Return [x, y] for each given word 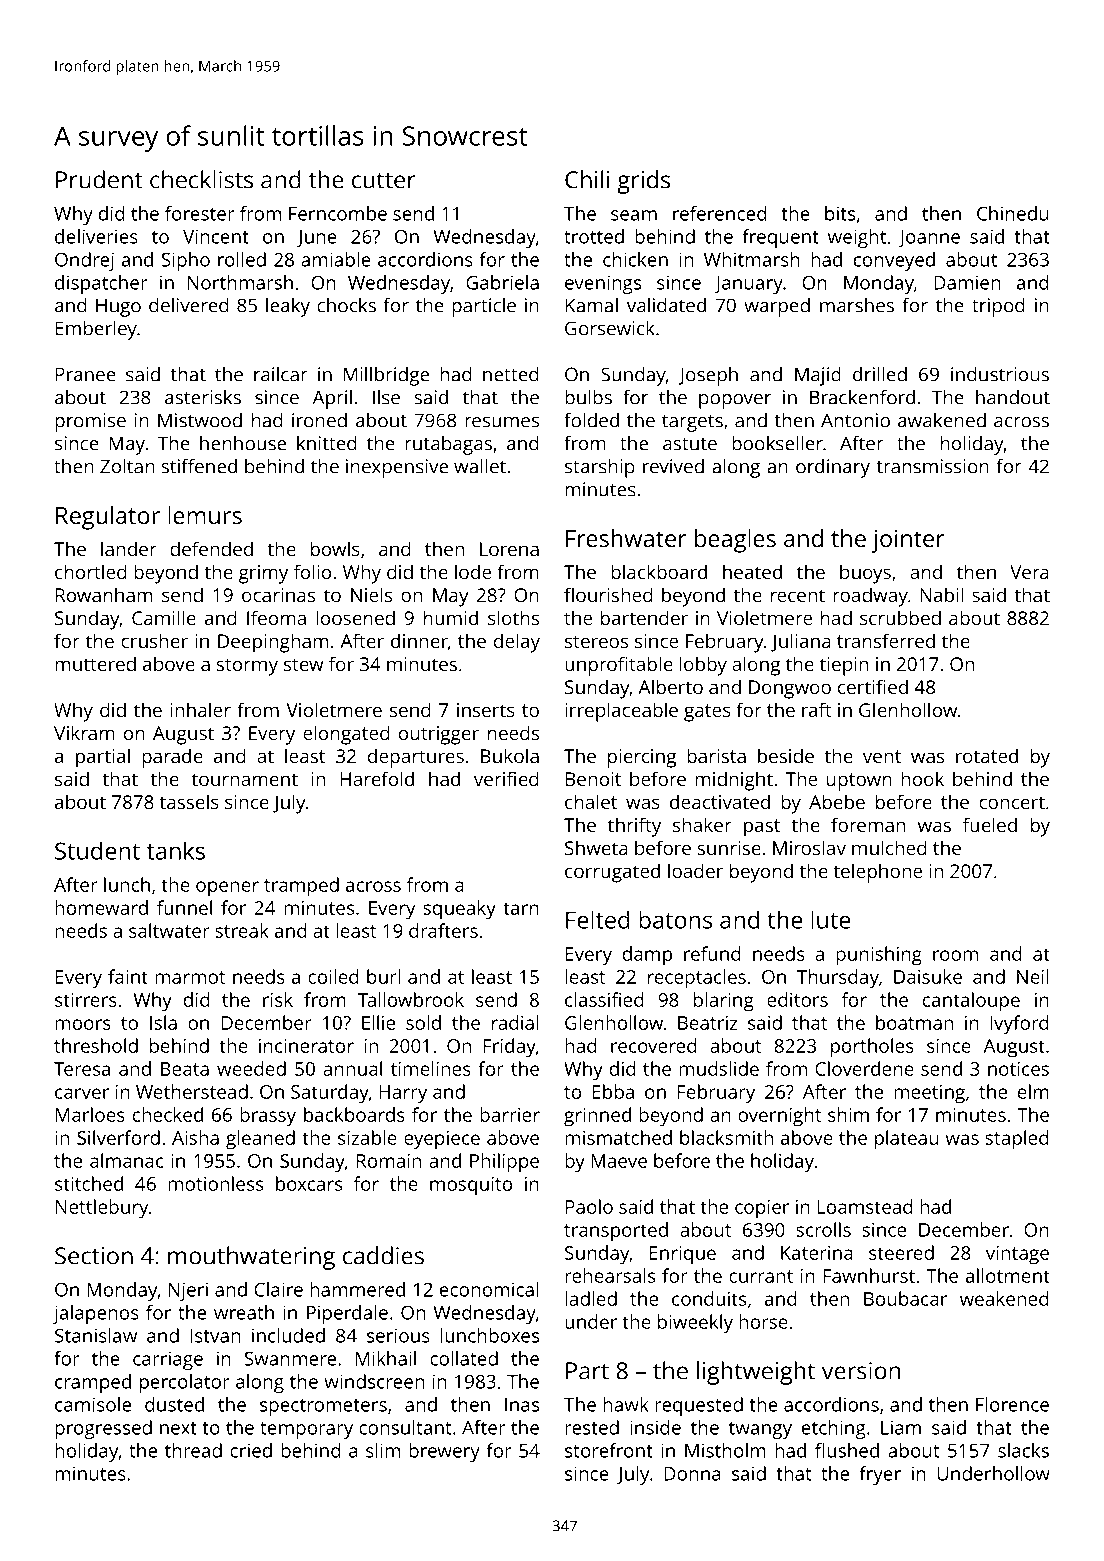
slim [383, 1450]
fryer [880, 1475]
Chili [587, 179]
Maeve [619, 1161]
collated [464, 1358]
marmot [190, 977]
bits [840, 213]
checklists [201, 179]
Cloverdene [864, 1068]
